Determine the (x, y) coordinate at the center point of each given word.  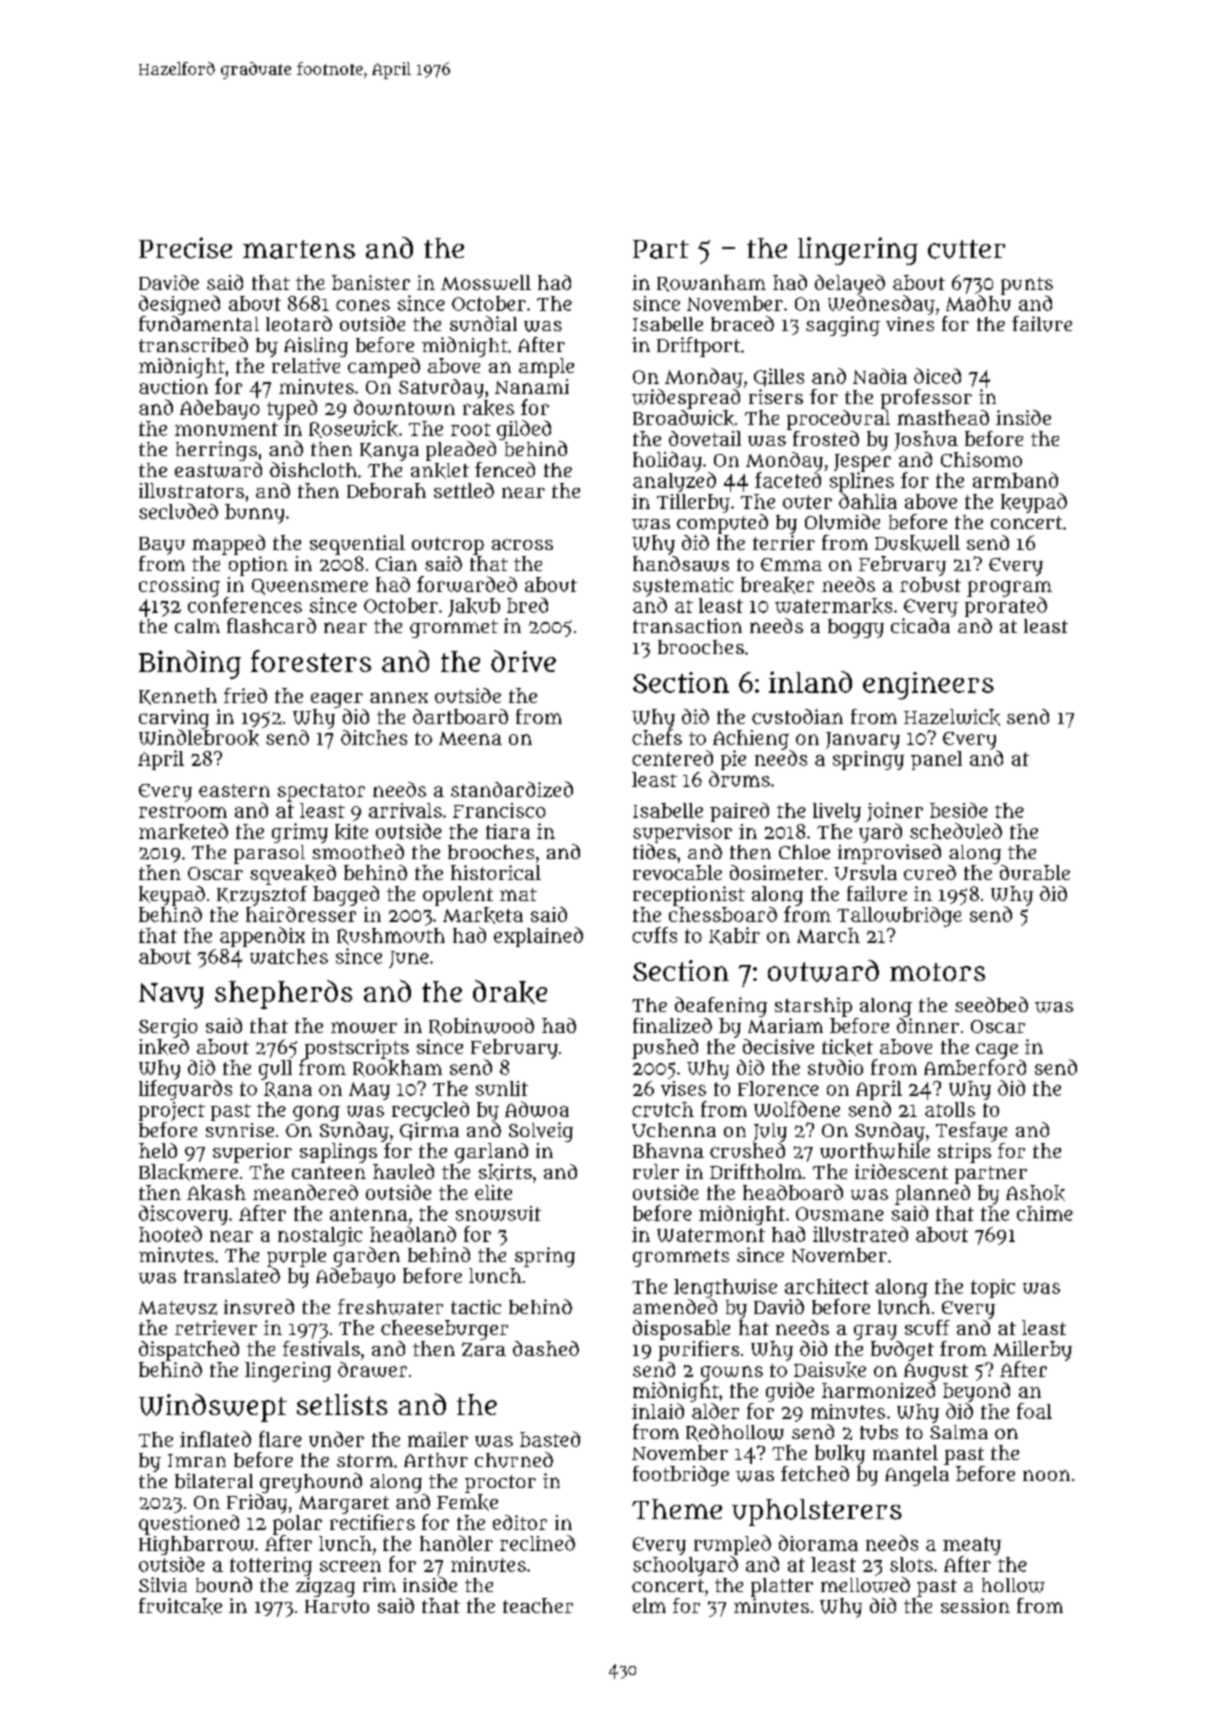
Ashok (1035, 1193)
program (1009, 589)
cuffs (654, 935)
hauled (403, 1171)
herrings (216, 451)
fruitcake (180, 1606)
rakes (488, 408)
